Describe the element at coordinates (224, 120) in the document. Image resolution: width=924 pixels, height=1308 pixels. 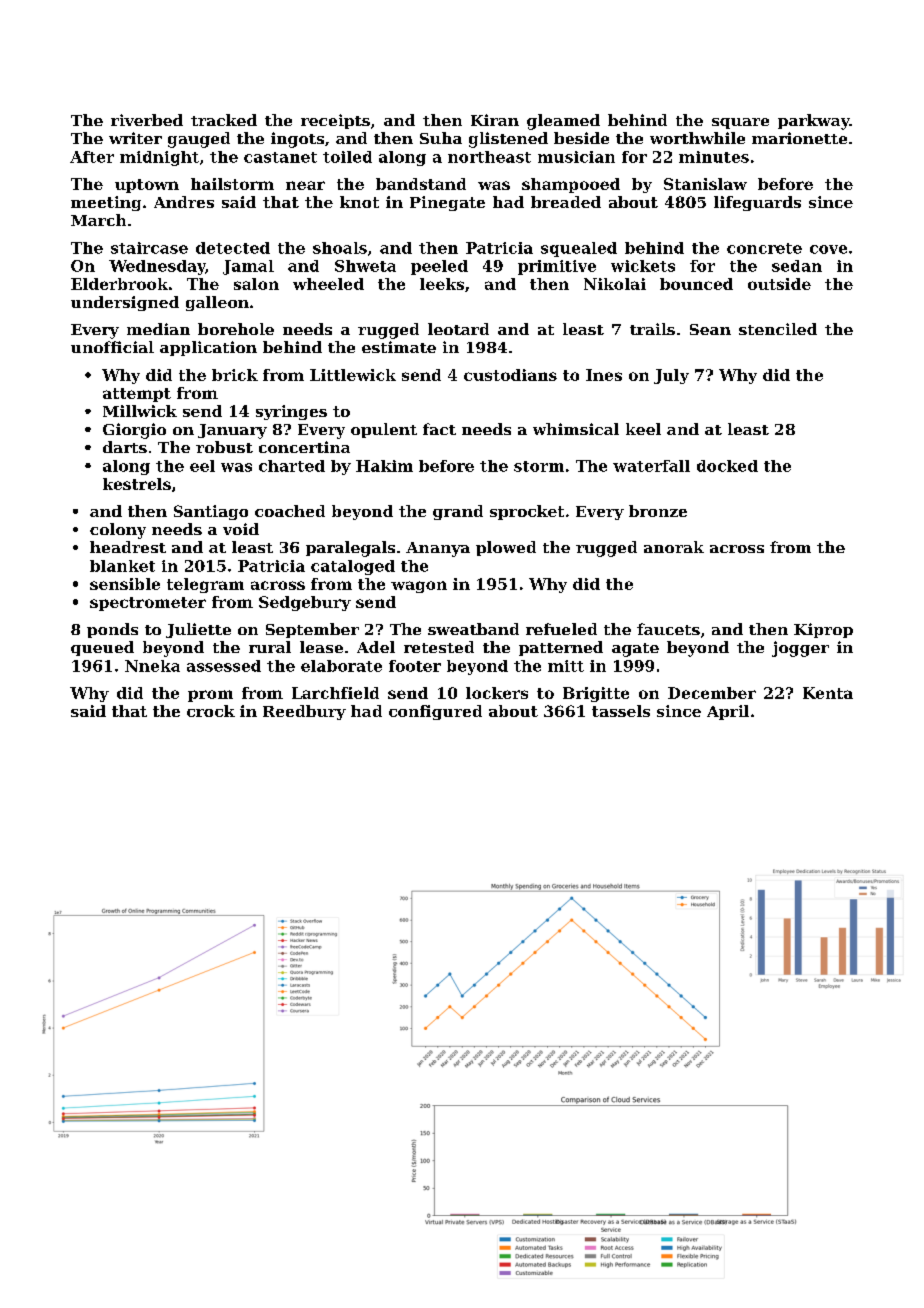
I see `tracked` at that location.
